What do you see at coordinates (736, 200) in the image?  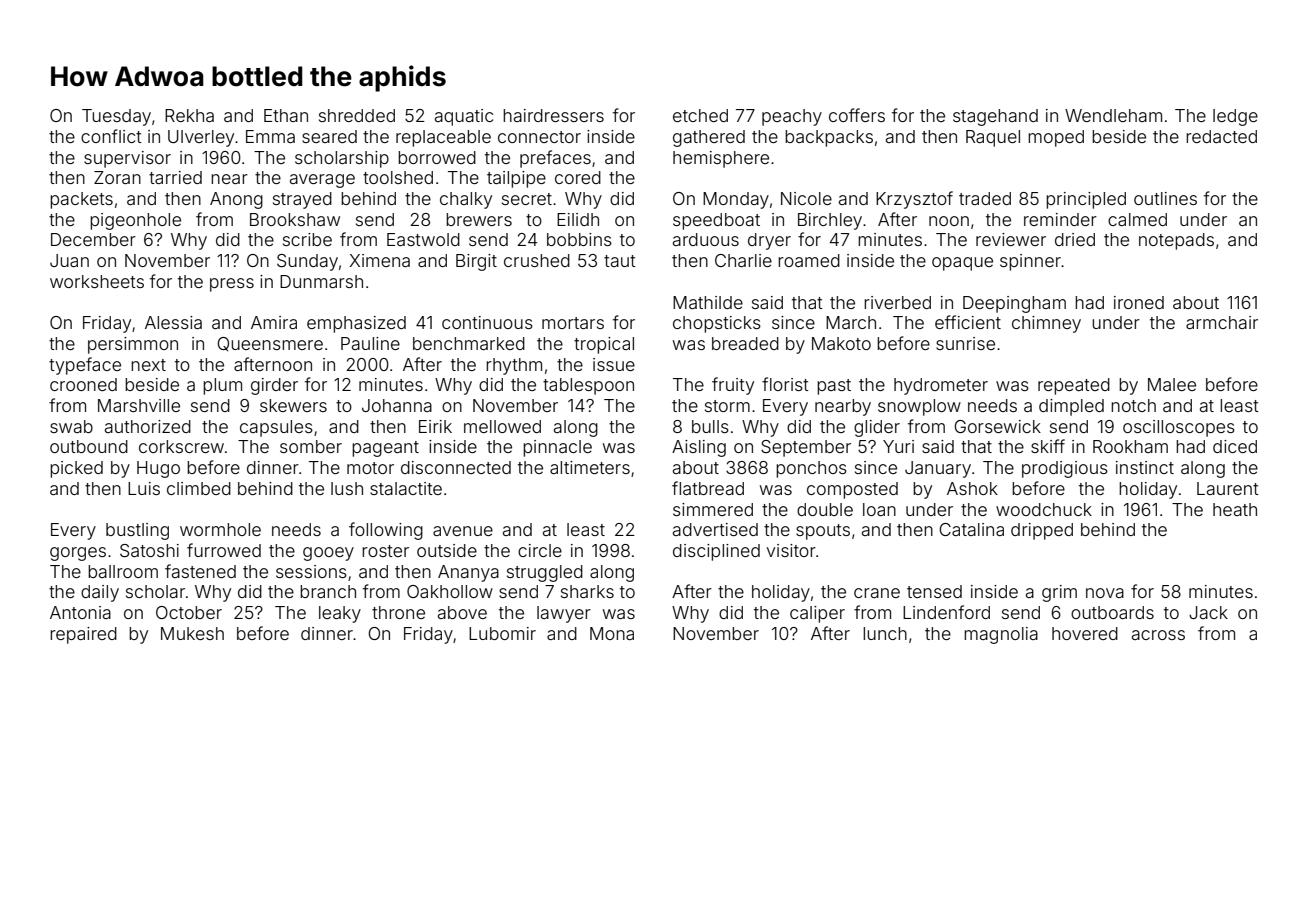 I see `Monday` at bounding box center [736, 200].
